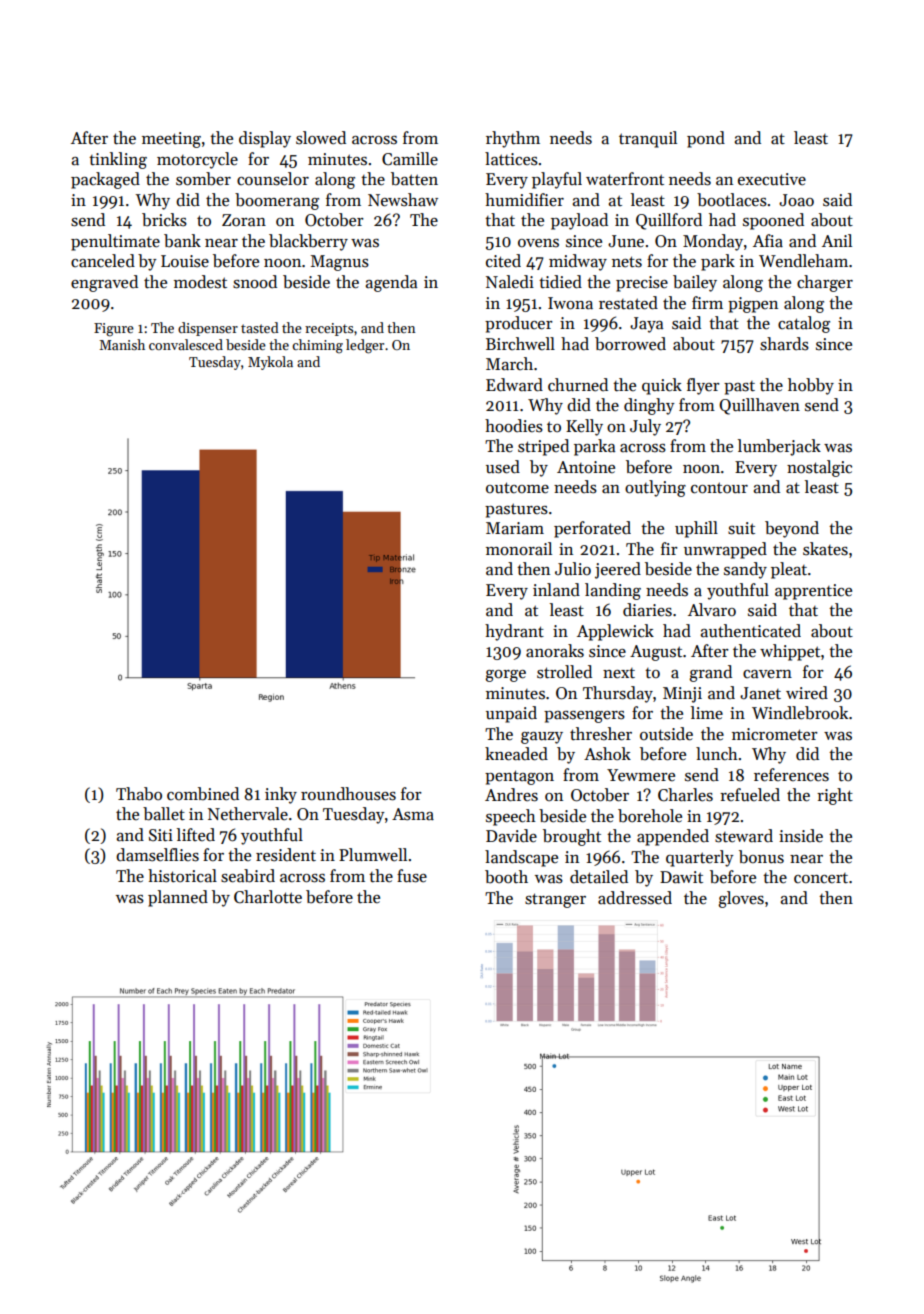 The height and width of the screenshot is (1314, 924). Describe the element at coordinates (244, 220) in the screenshot. I see `Zoran` at that location.
